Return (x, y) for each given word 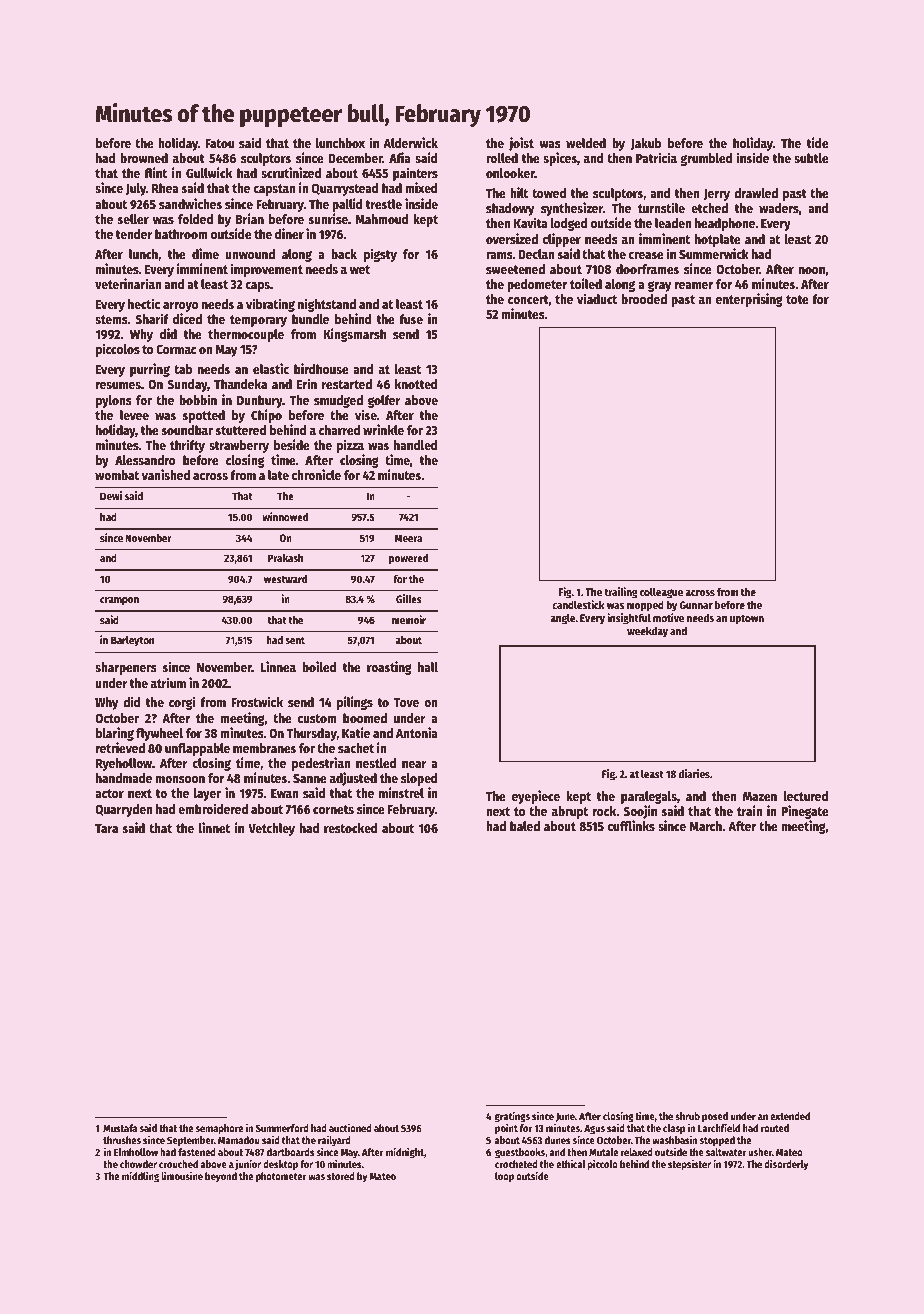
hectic (144, 303)
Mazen (760, 796)
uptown (747, 620)
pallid (347, 205)
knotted (416, 384)
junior (248, 1164)
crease (646, 255)
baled (525, 826)
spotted (204, 416)
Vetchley (271, 829)
